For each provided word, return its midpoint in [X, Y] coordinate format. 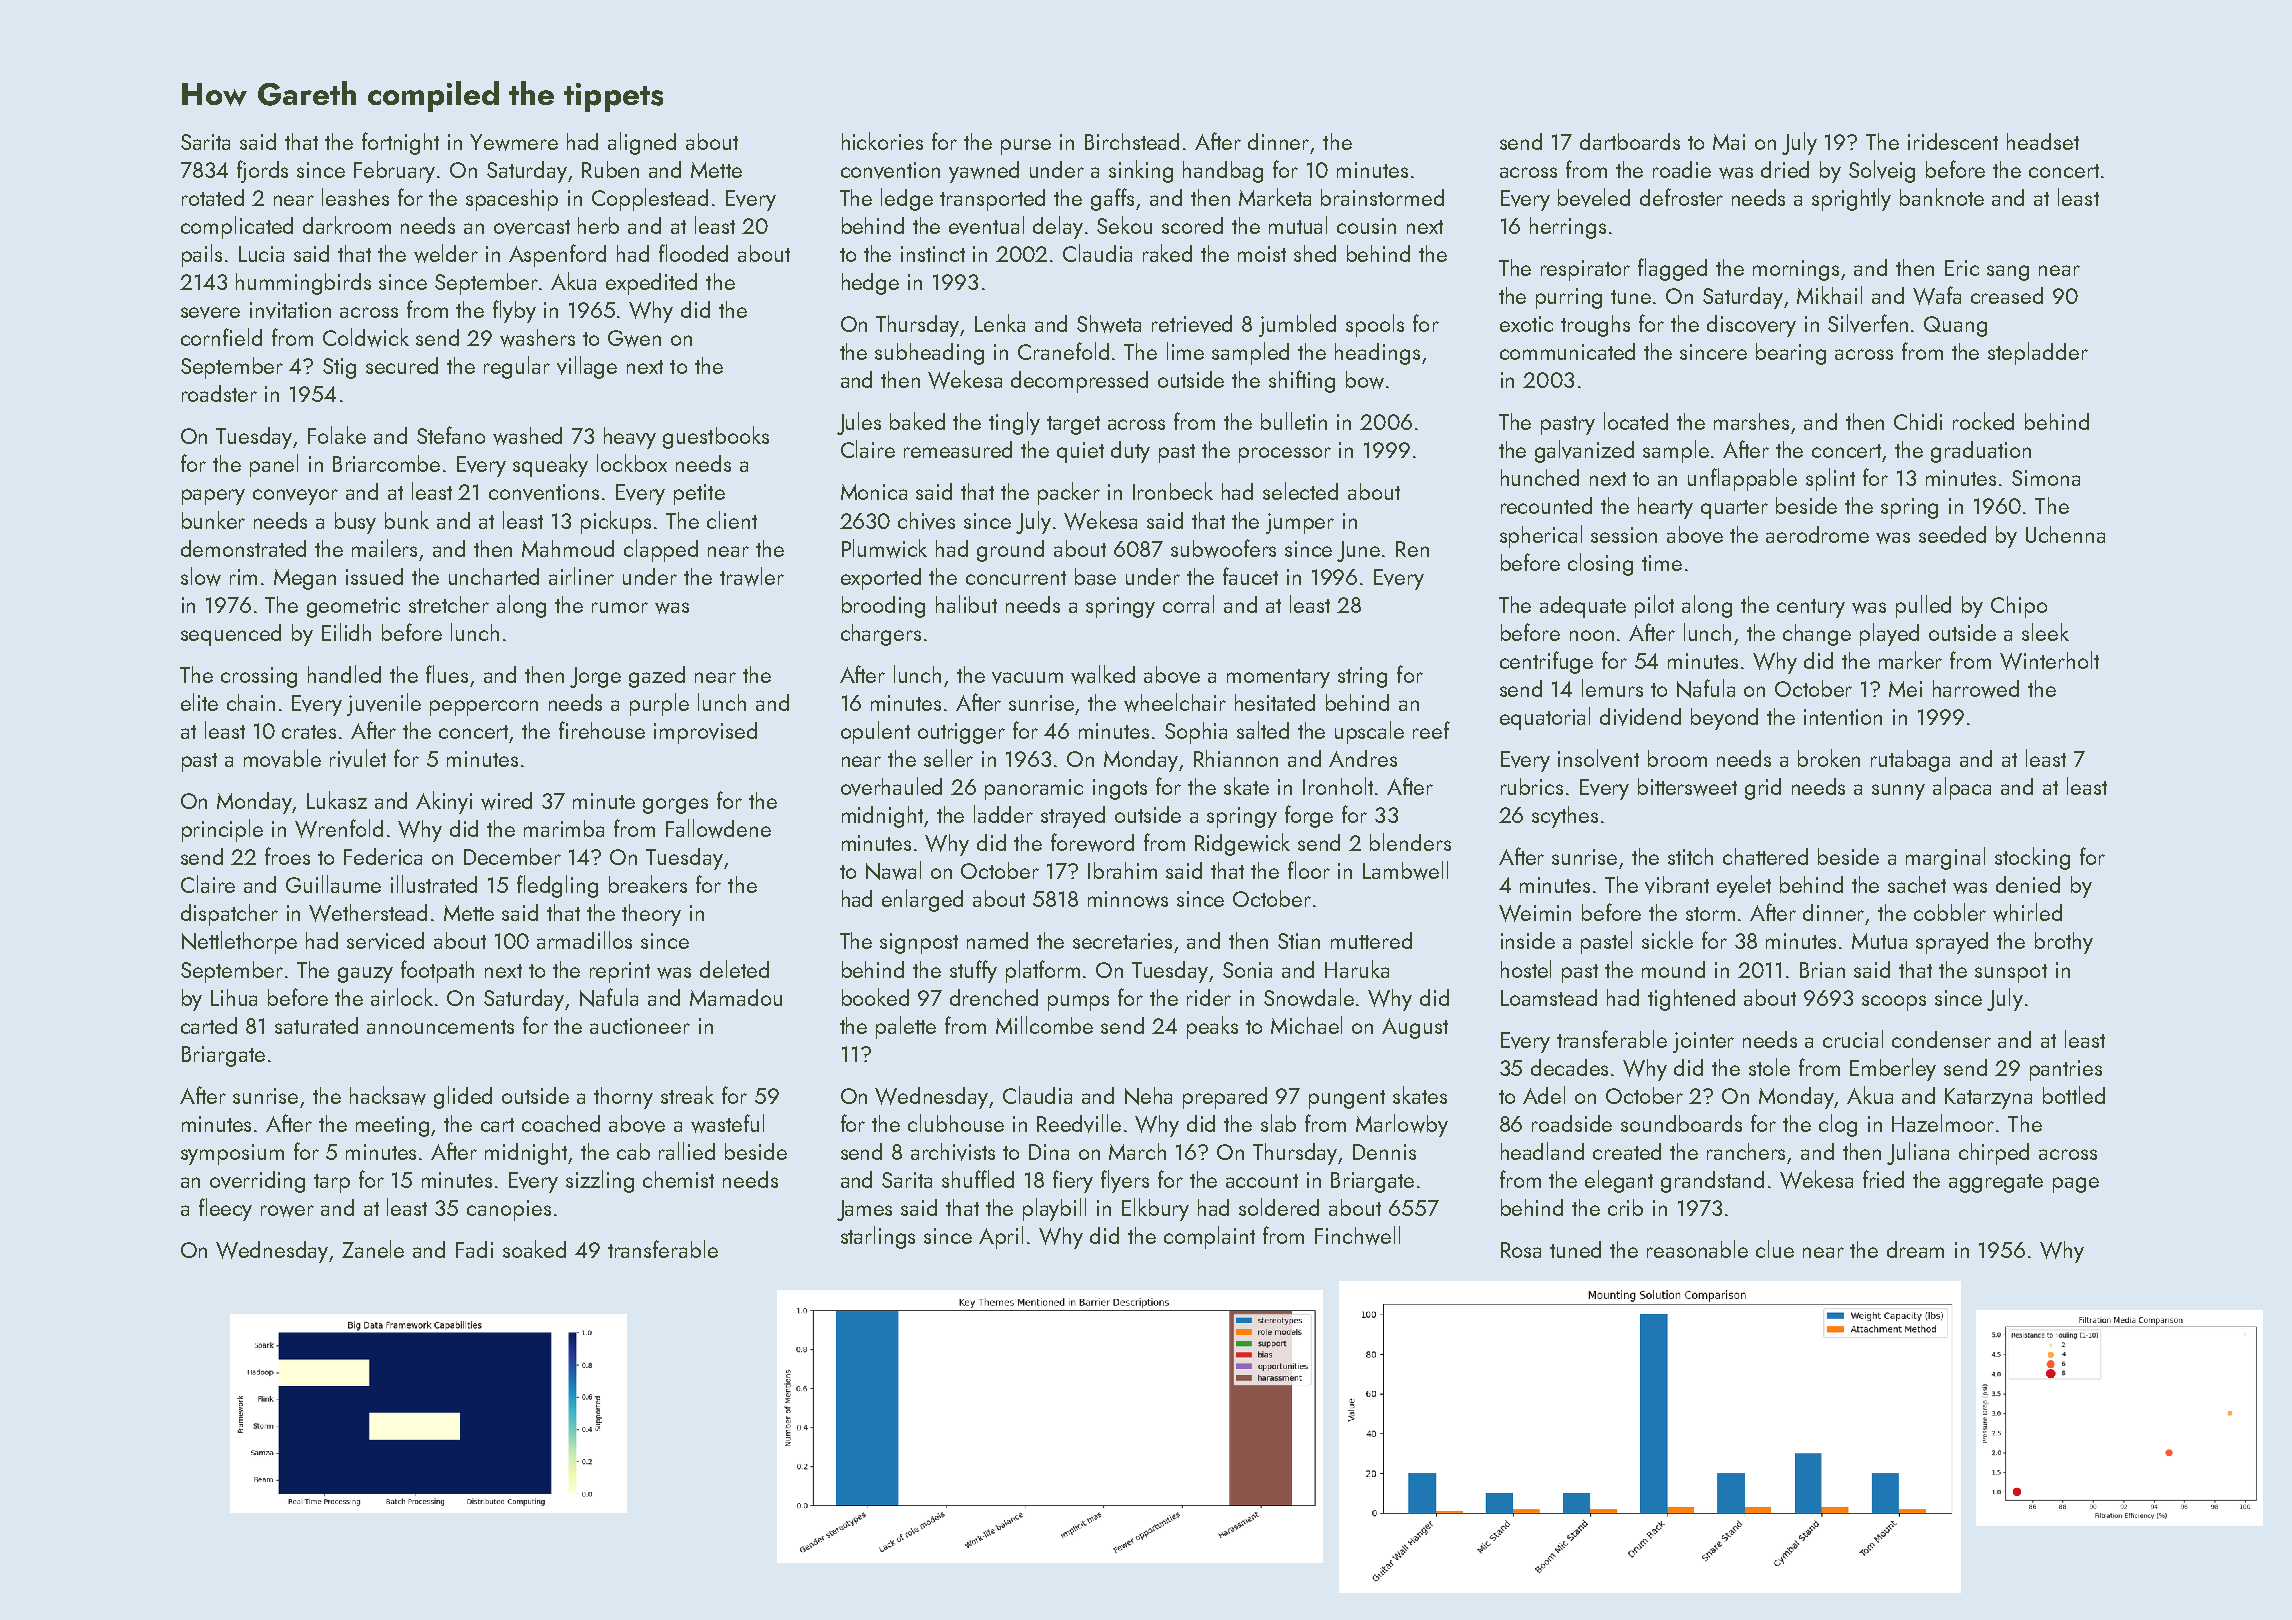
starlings [878, 1237]
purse [1026, 147]
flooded [693, 253]
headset [2043, 141]
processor [1285, 455]
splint [1830, 479]
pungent [1347, 1099]
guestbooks [716, 437]
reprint [620, 972]
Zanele [373, 1249]
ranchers [1746, 1151]
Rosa [1521, 1250]
